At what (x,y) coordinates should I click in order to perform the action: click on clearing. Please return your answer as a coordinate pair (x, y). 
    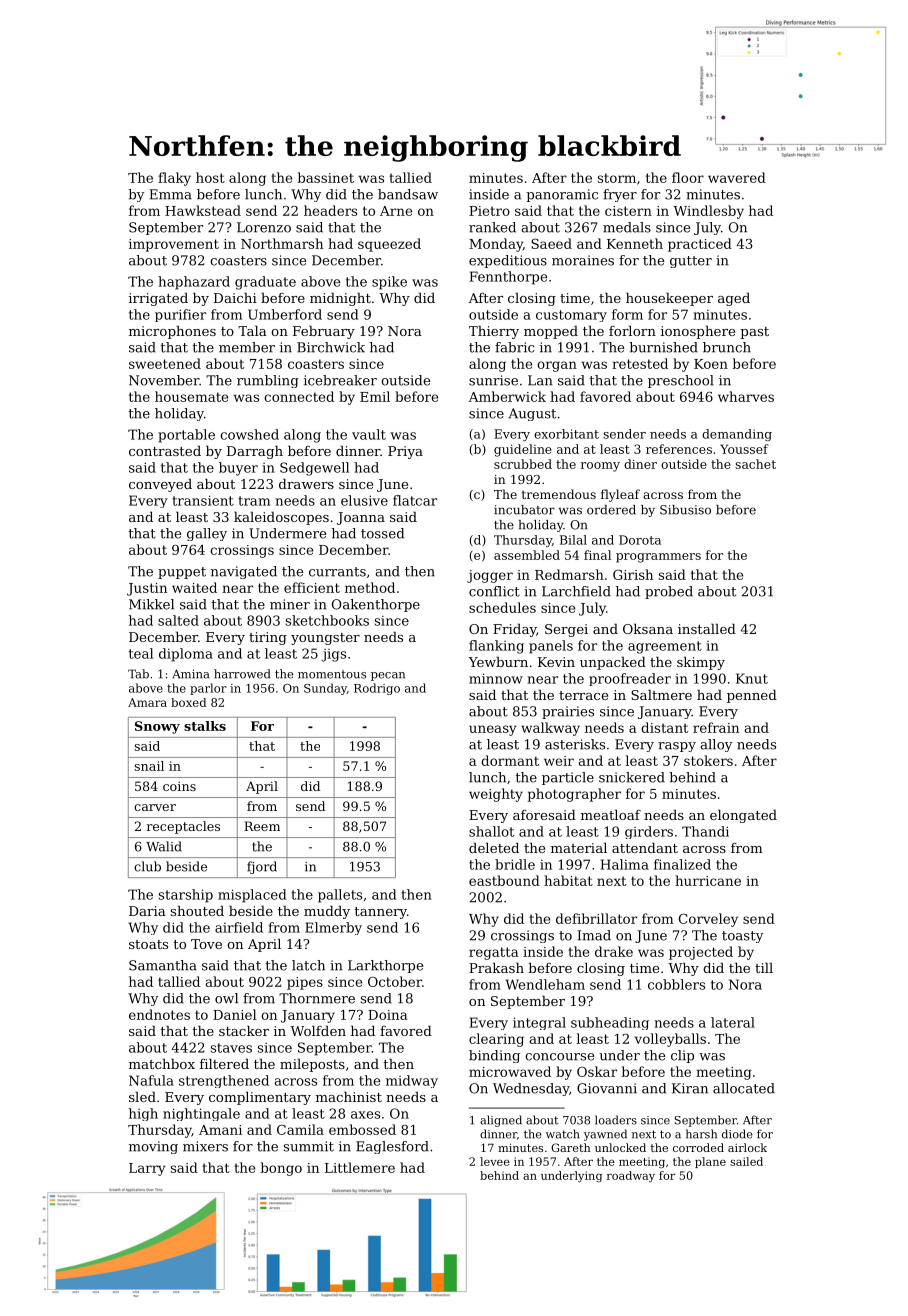
    Looking at the image, I should click on (496, 1040).
